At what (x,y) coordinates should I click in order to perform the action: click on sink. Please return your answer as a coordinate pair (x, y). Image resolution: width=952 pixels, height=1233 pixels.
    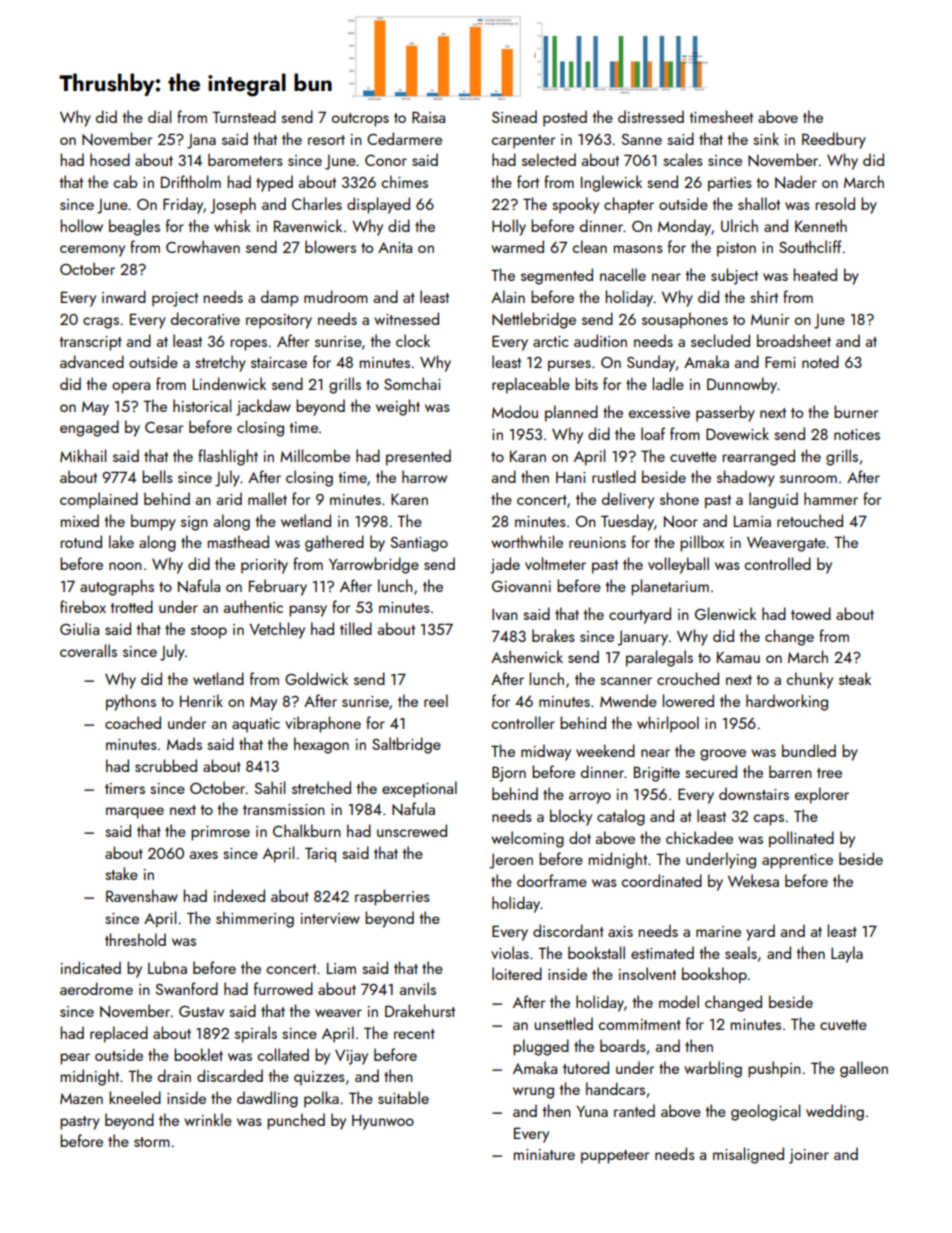
    Looking at the image, I should click on (766, 138).
